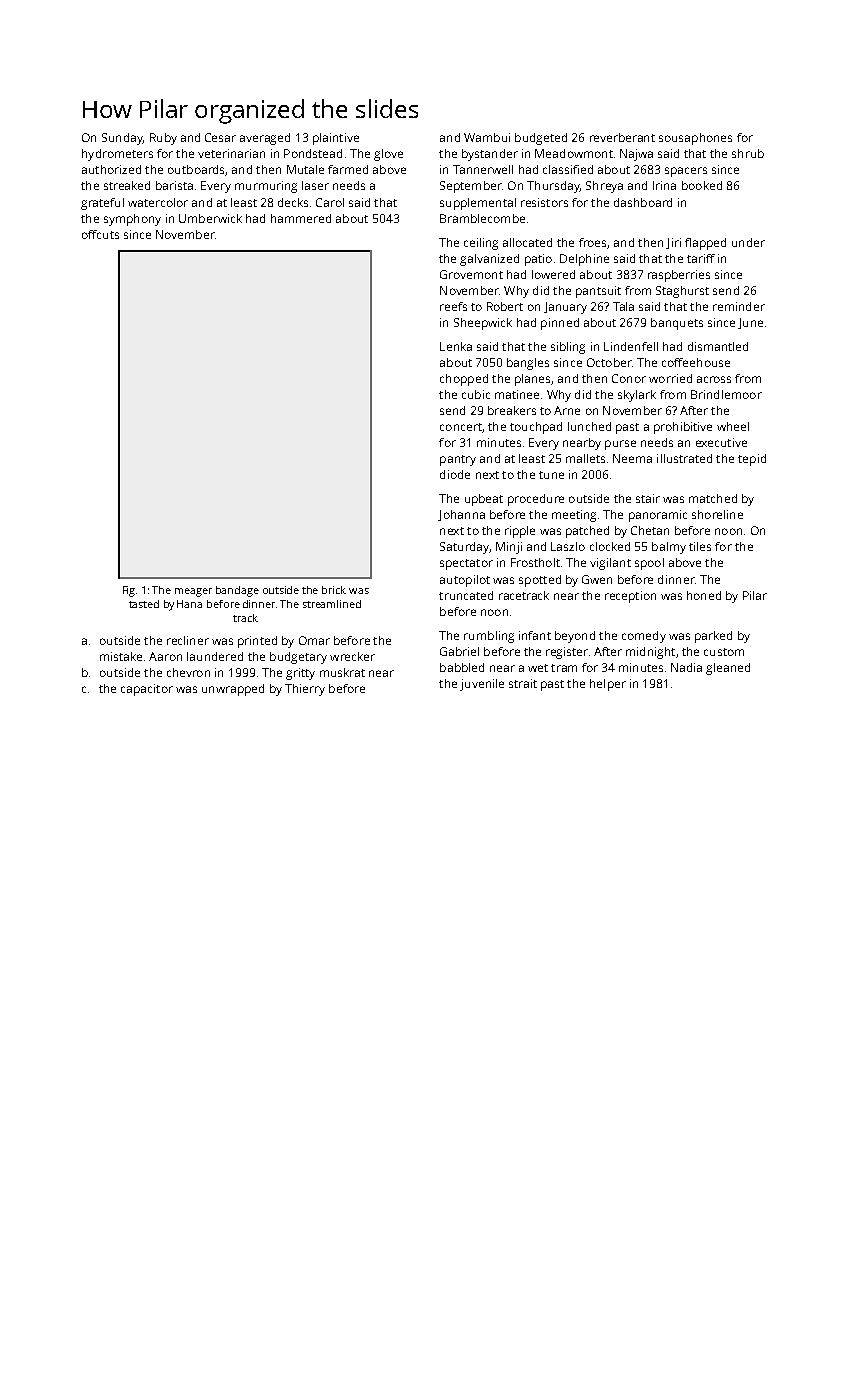  I want to click on shrub, so click(748, 153).
